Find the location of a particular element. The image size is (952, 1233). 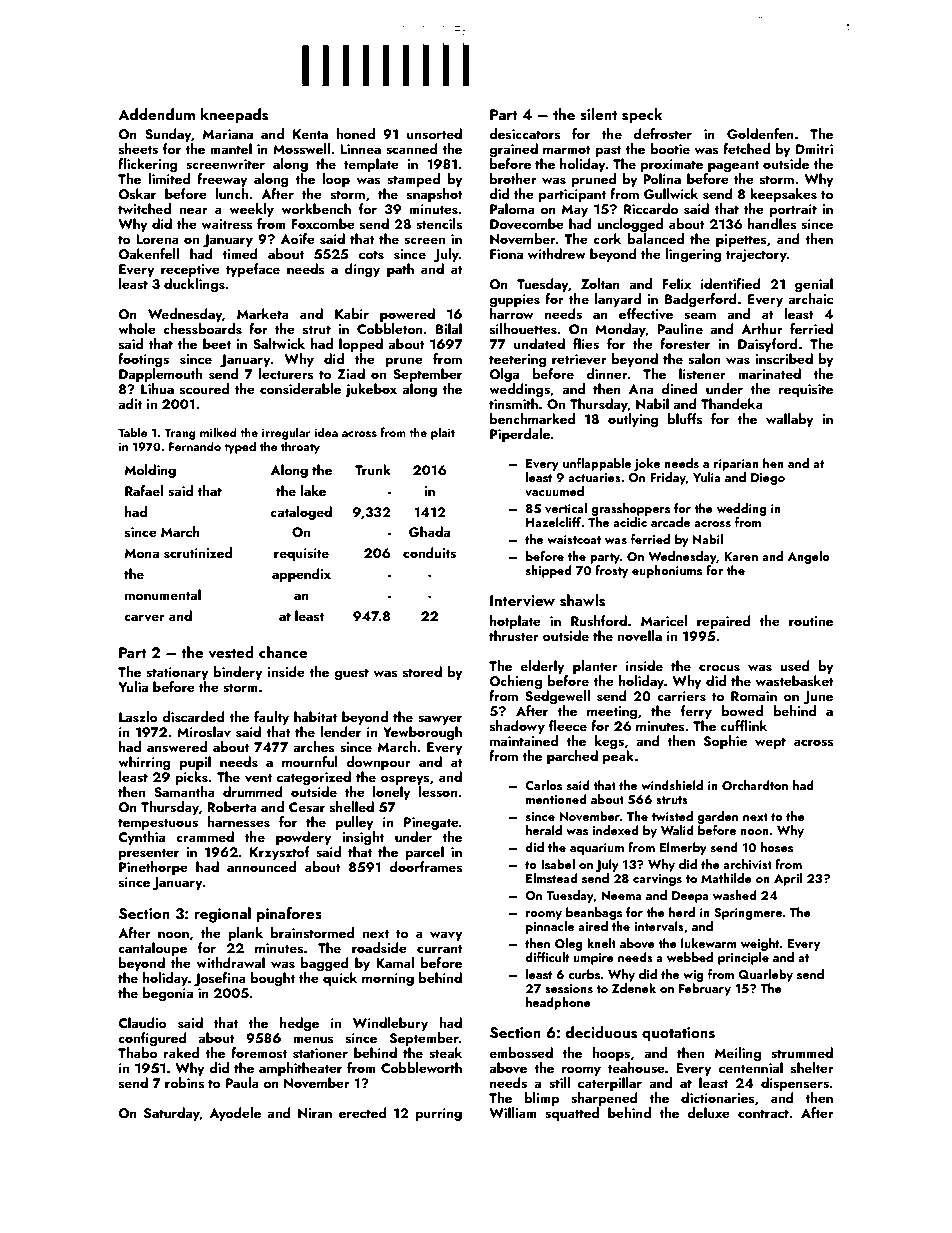

archaic is located at coordinates (810, 298).
